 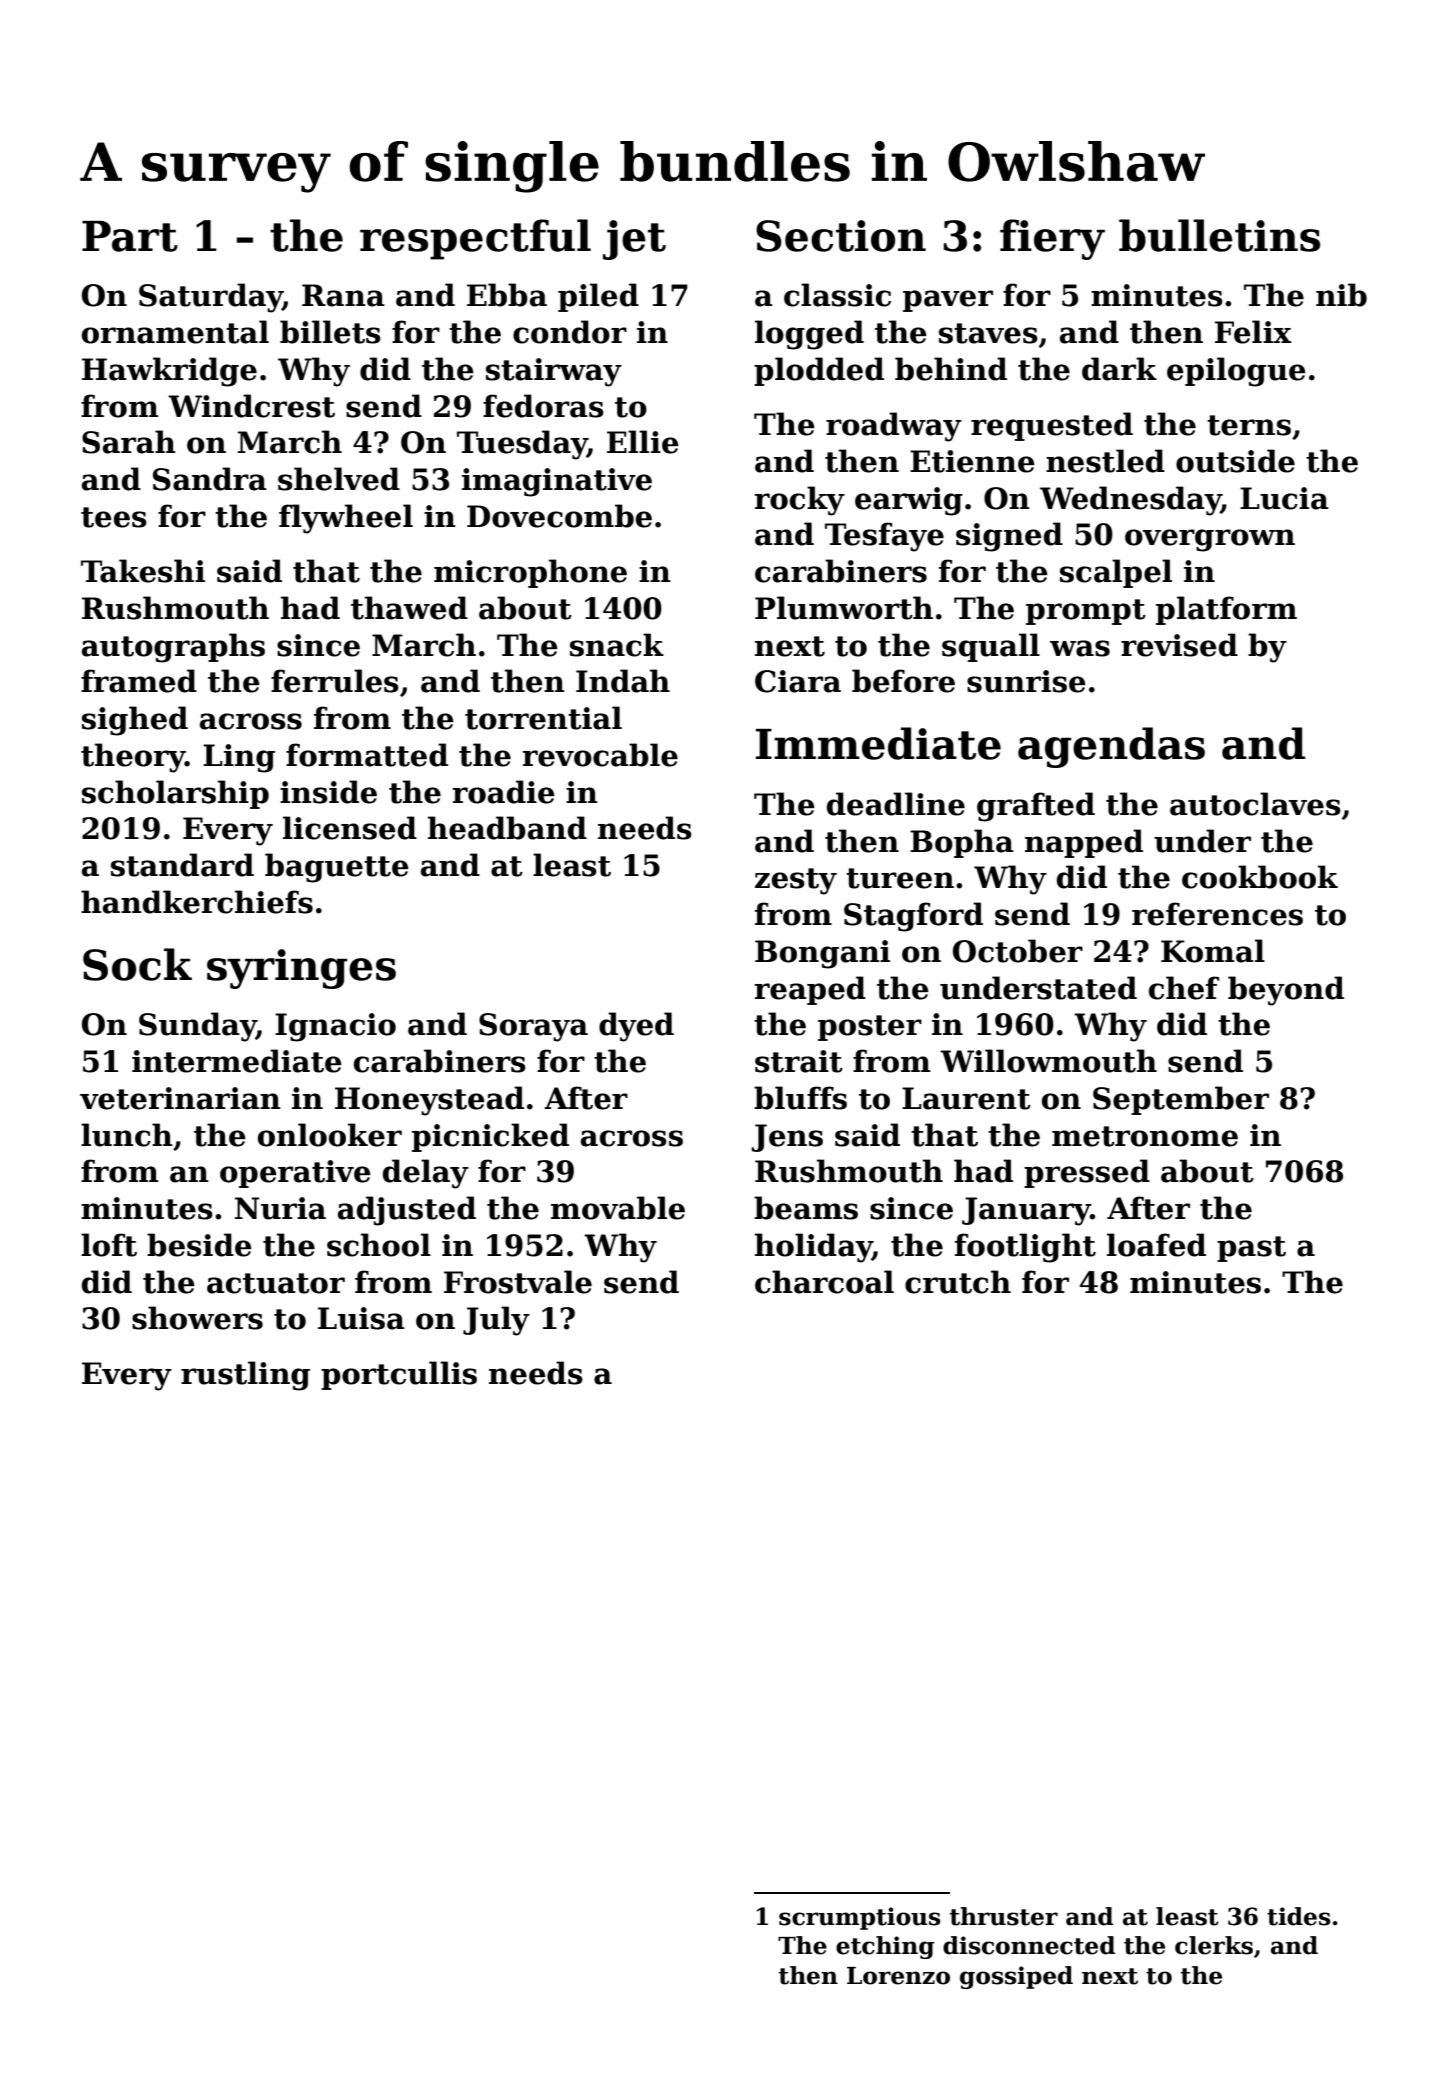 I want to click on portcullis, so click(x=399, y=1375).
